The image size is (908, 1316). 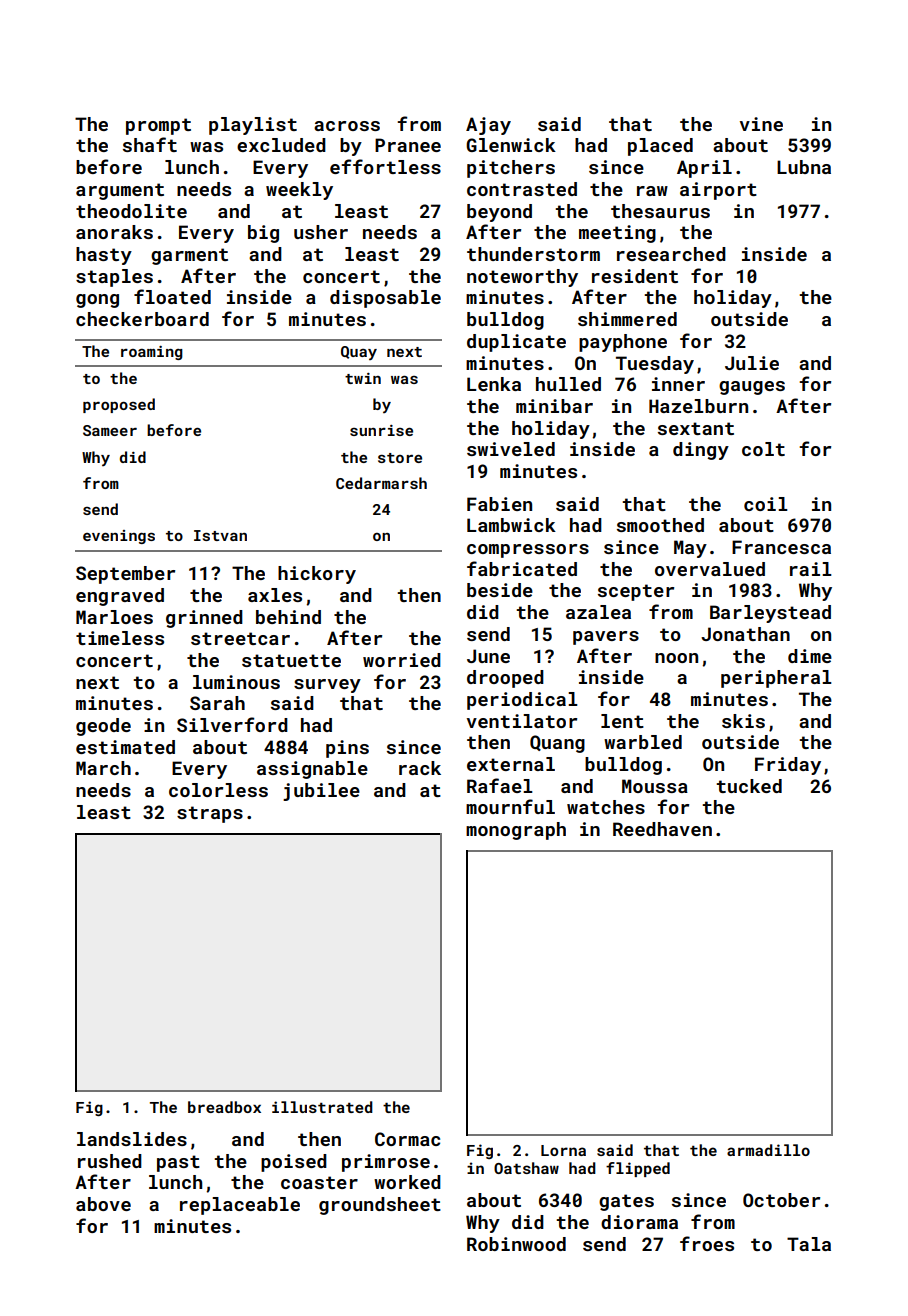 What do you see at coordinates (385, 299) in the image?
I see `disposable` at bounding box center [385, 299].
